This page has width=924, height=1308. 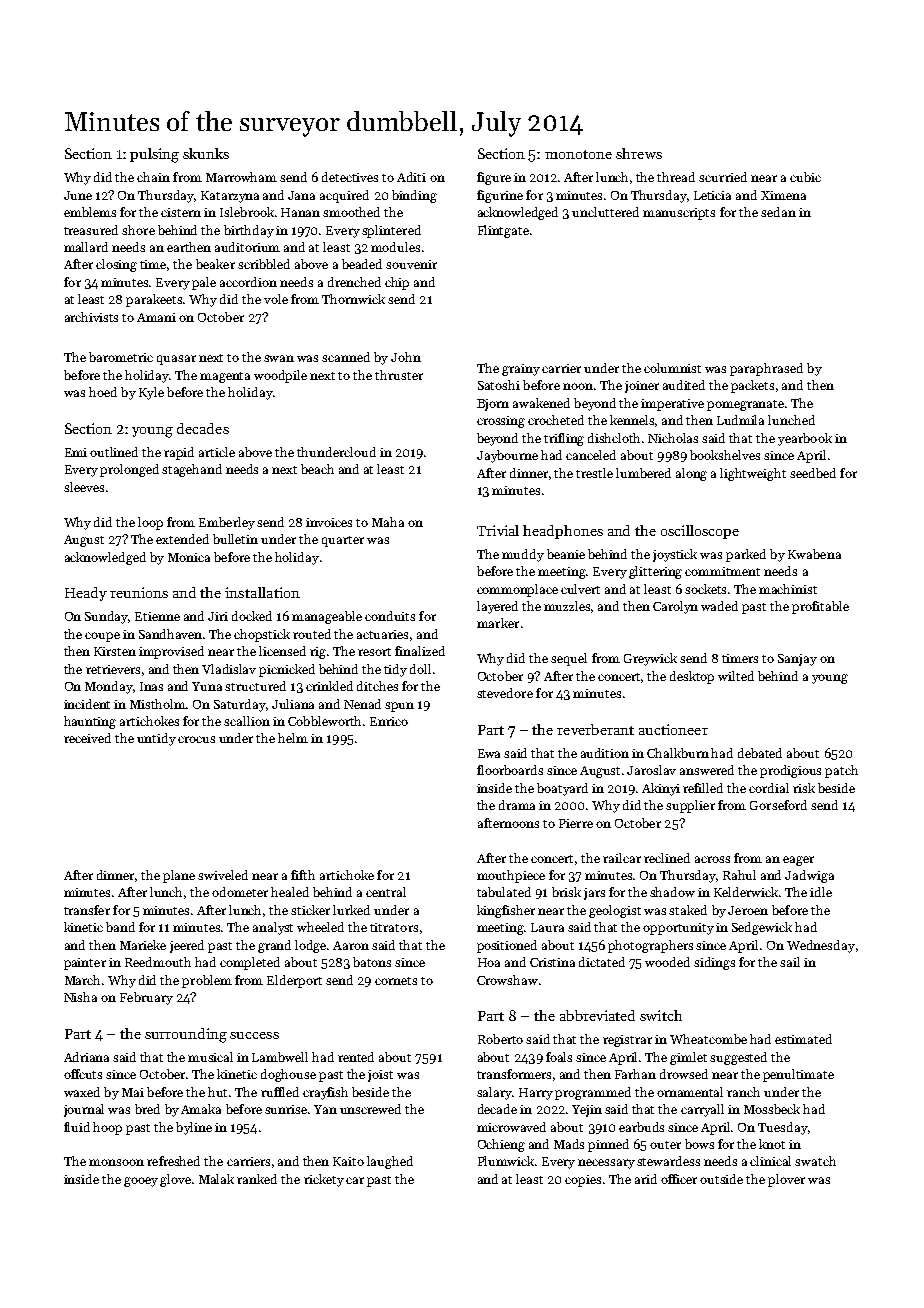 What do you see at coordinates (672, 368) in the page?
I see `columnist` at bounding box center [672, 368].
